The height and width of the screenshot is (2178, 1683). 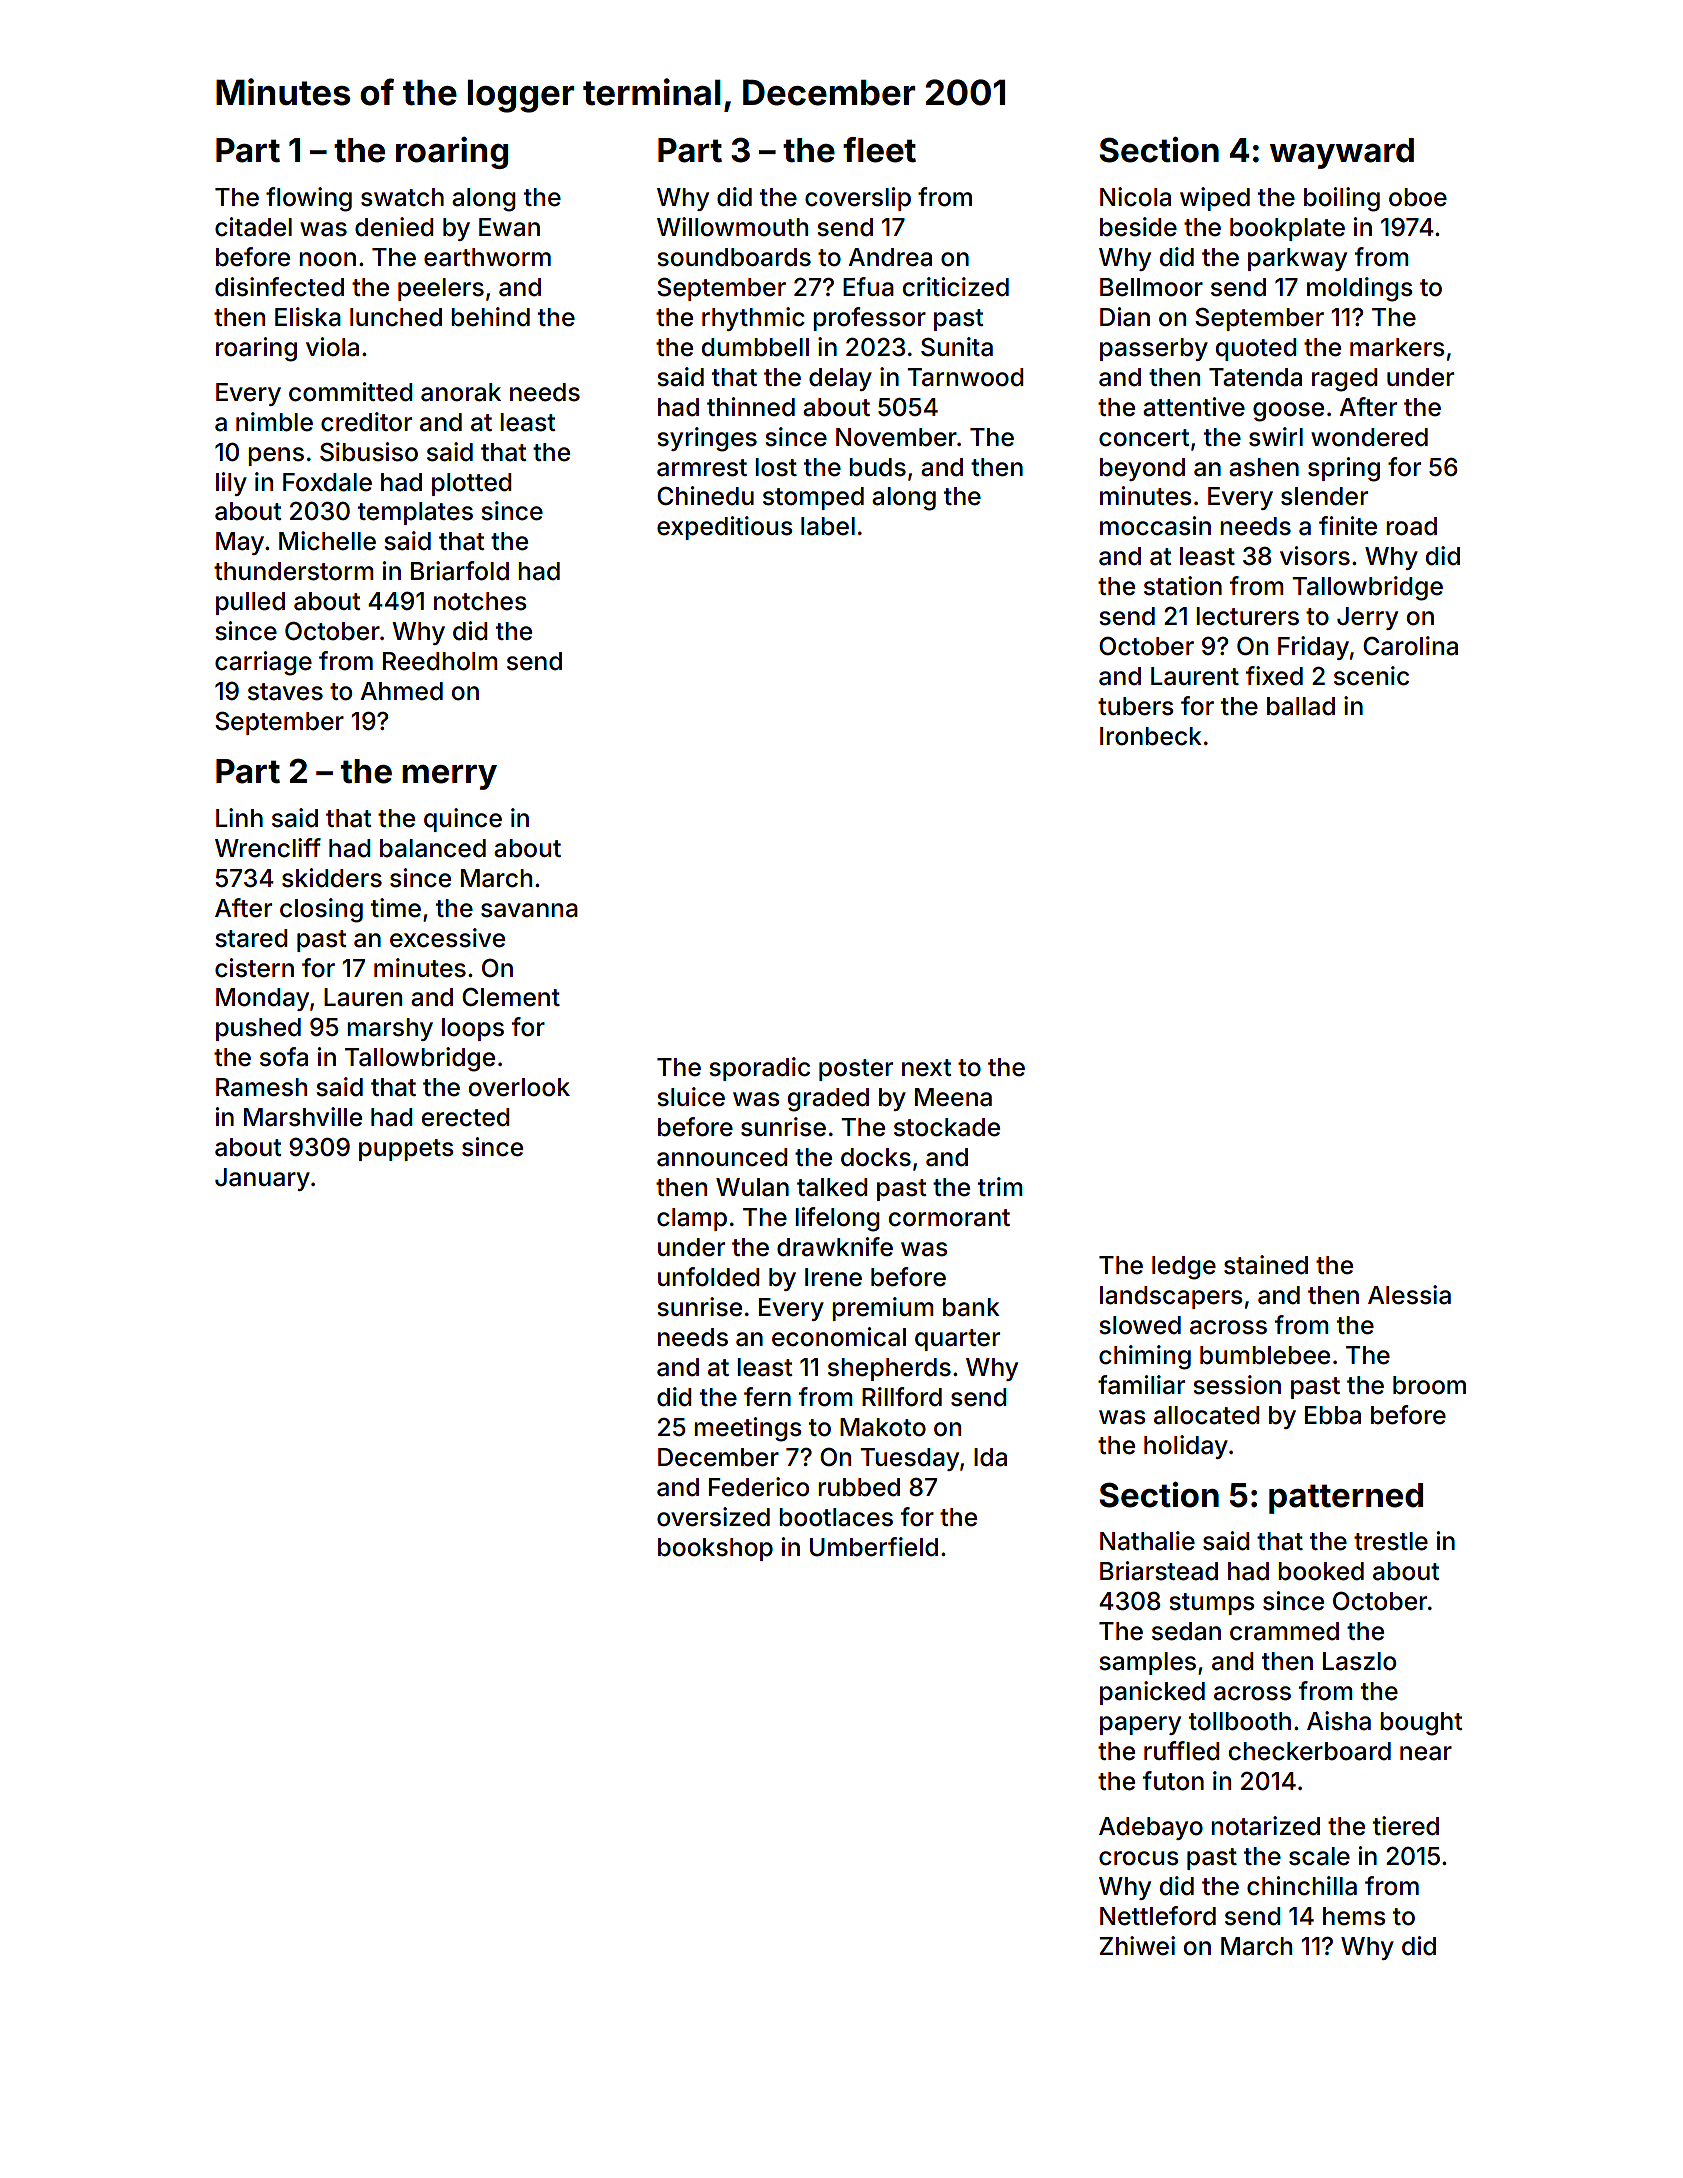 What do you see at coordinates (879, 150) in the screenshot?
I see `fleet` at bounding box center [879, 150].
